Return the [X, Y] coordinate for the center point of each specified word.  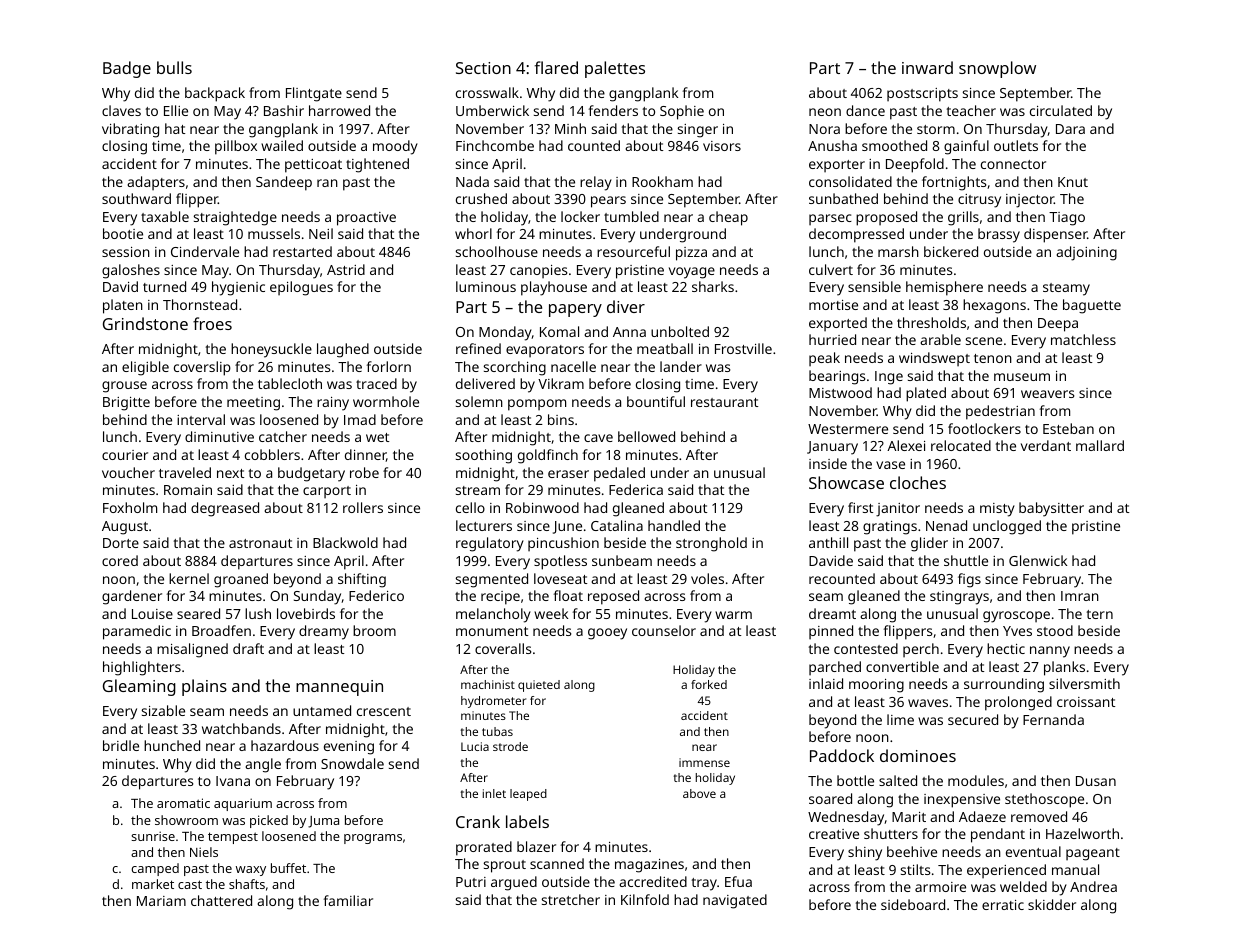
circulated [1061, 110]
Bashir [284, 110]
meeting [253, 404]
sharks [713, 286]
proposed [886, 218]
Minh [570, 128]
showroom [186, 820]
